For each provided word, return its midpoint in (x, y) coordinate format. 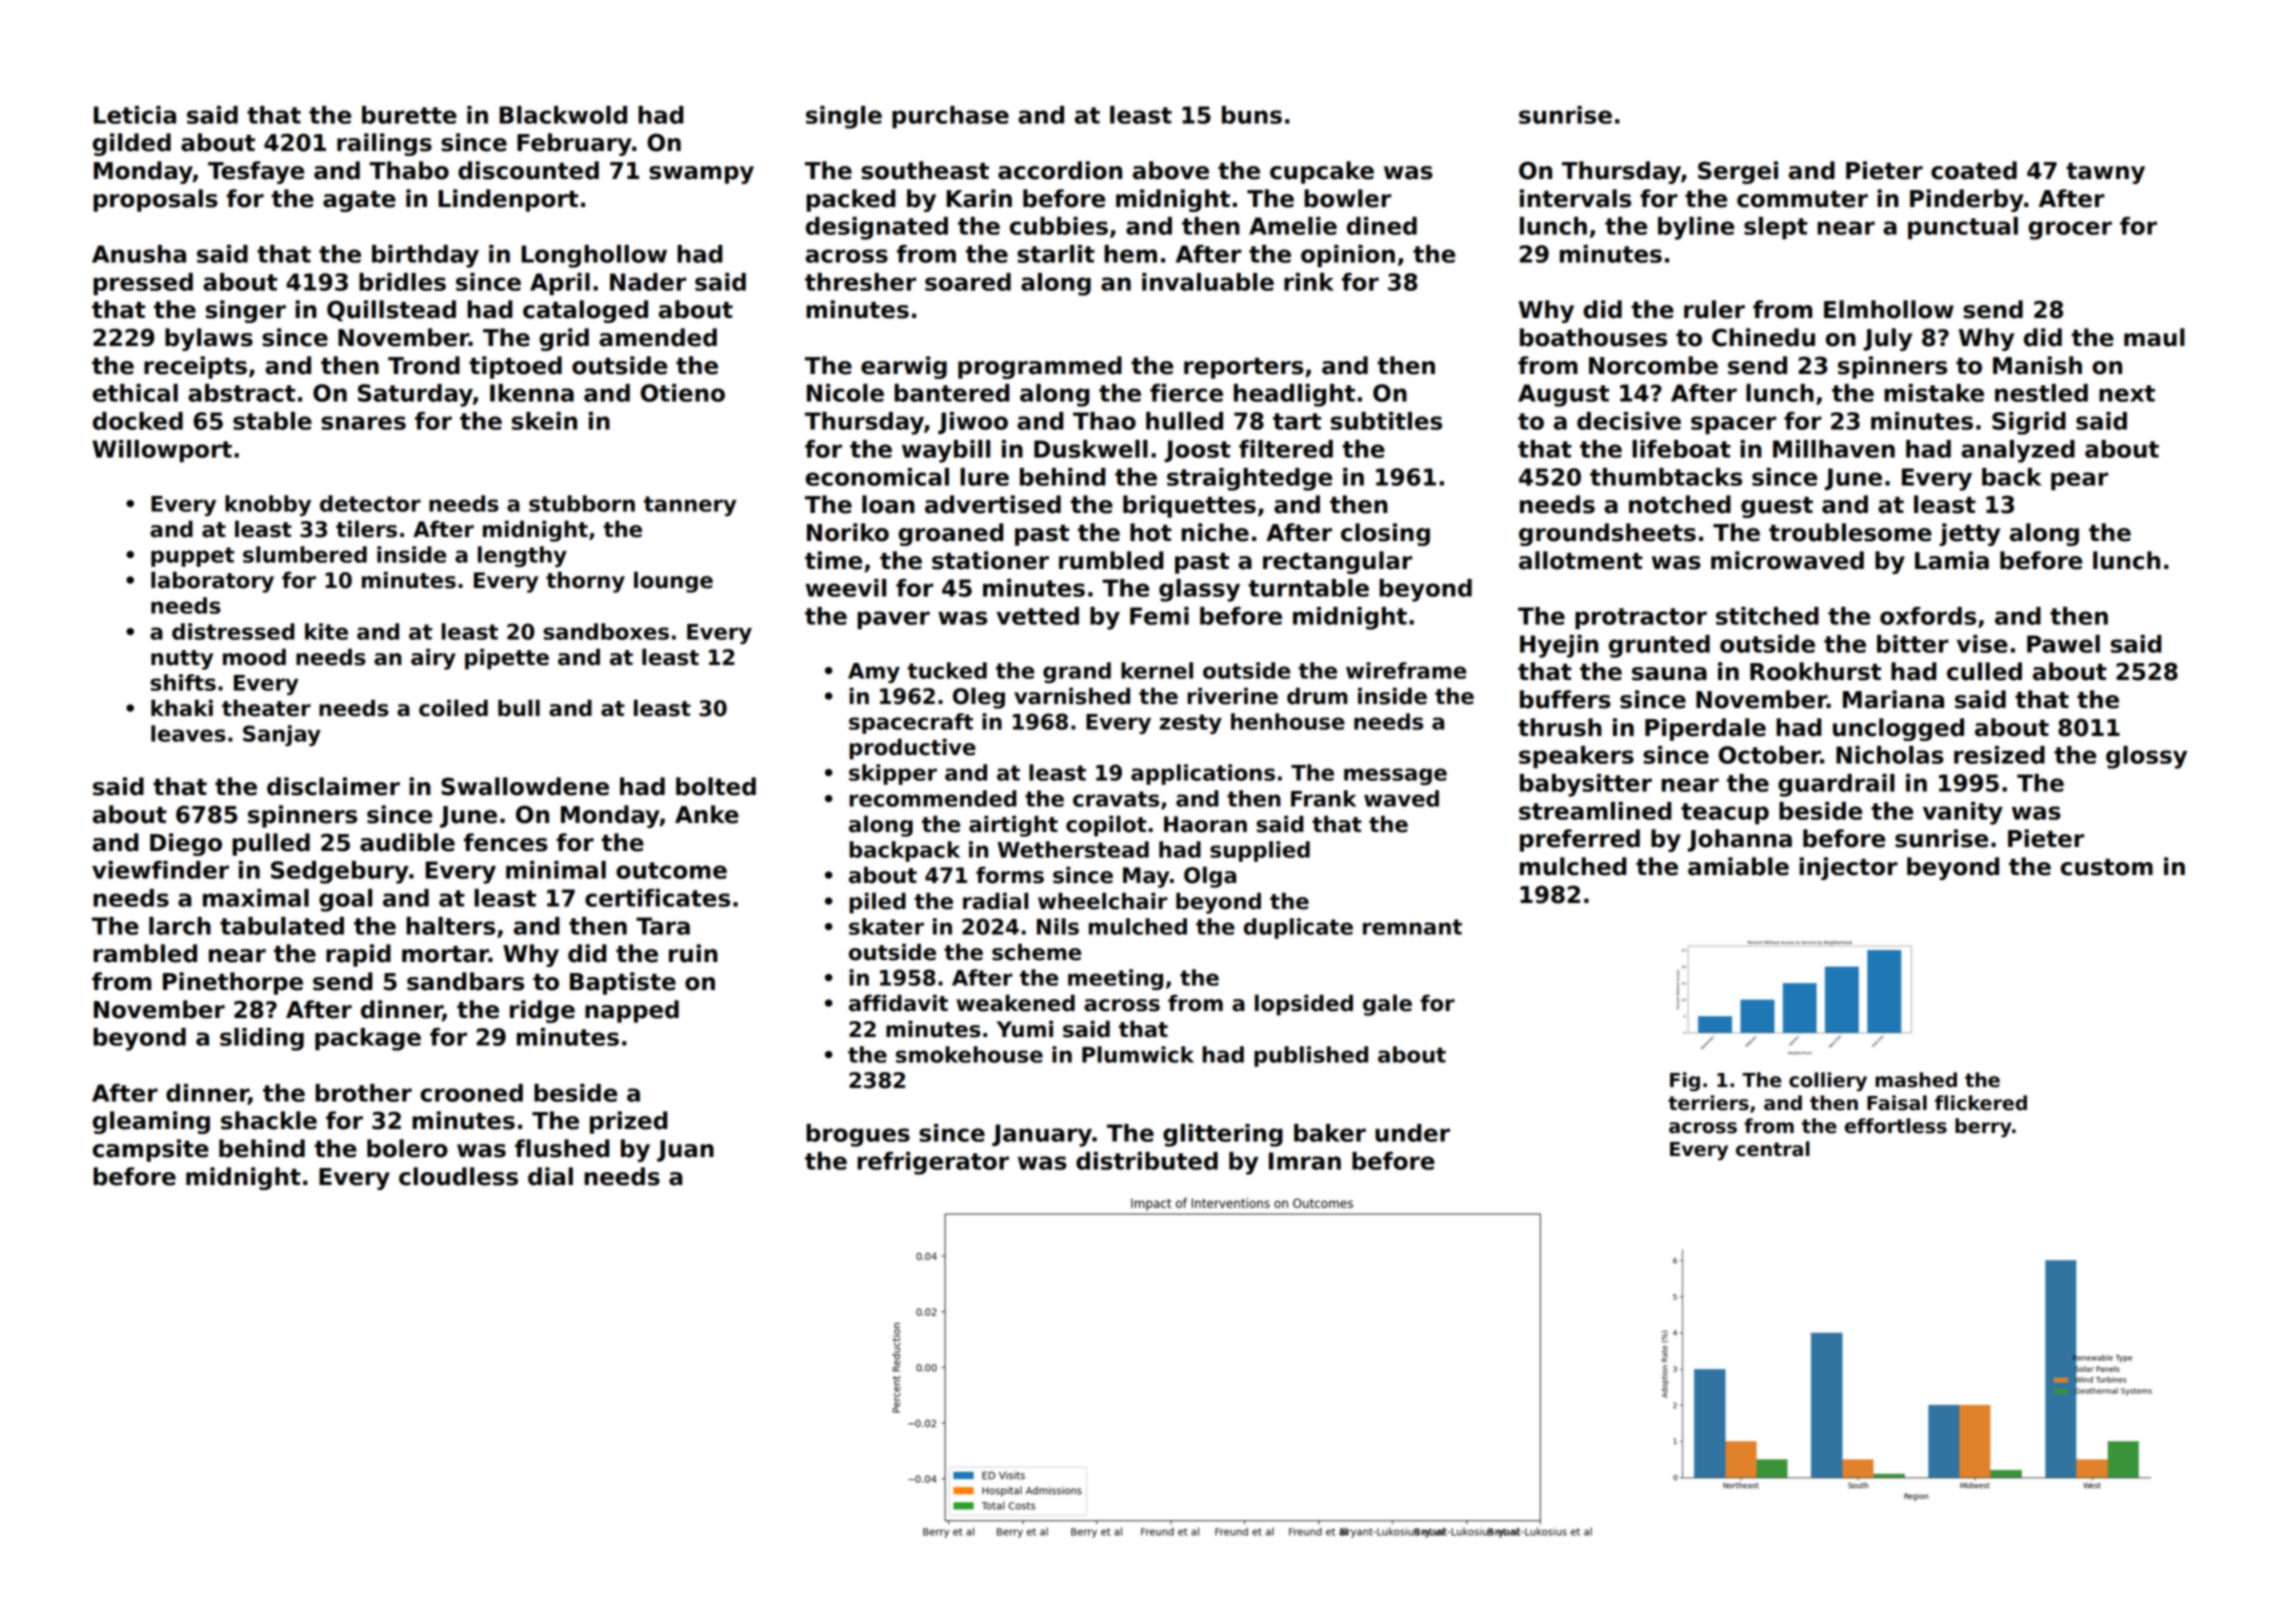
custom (2107, 867)
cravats (1116, 799)
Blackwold (563, 115)
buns (1252, 115)
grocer (2070, 230)
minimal (556, 870)
